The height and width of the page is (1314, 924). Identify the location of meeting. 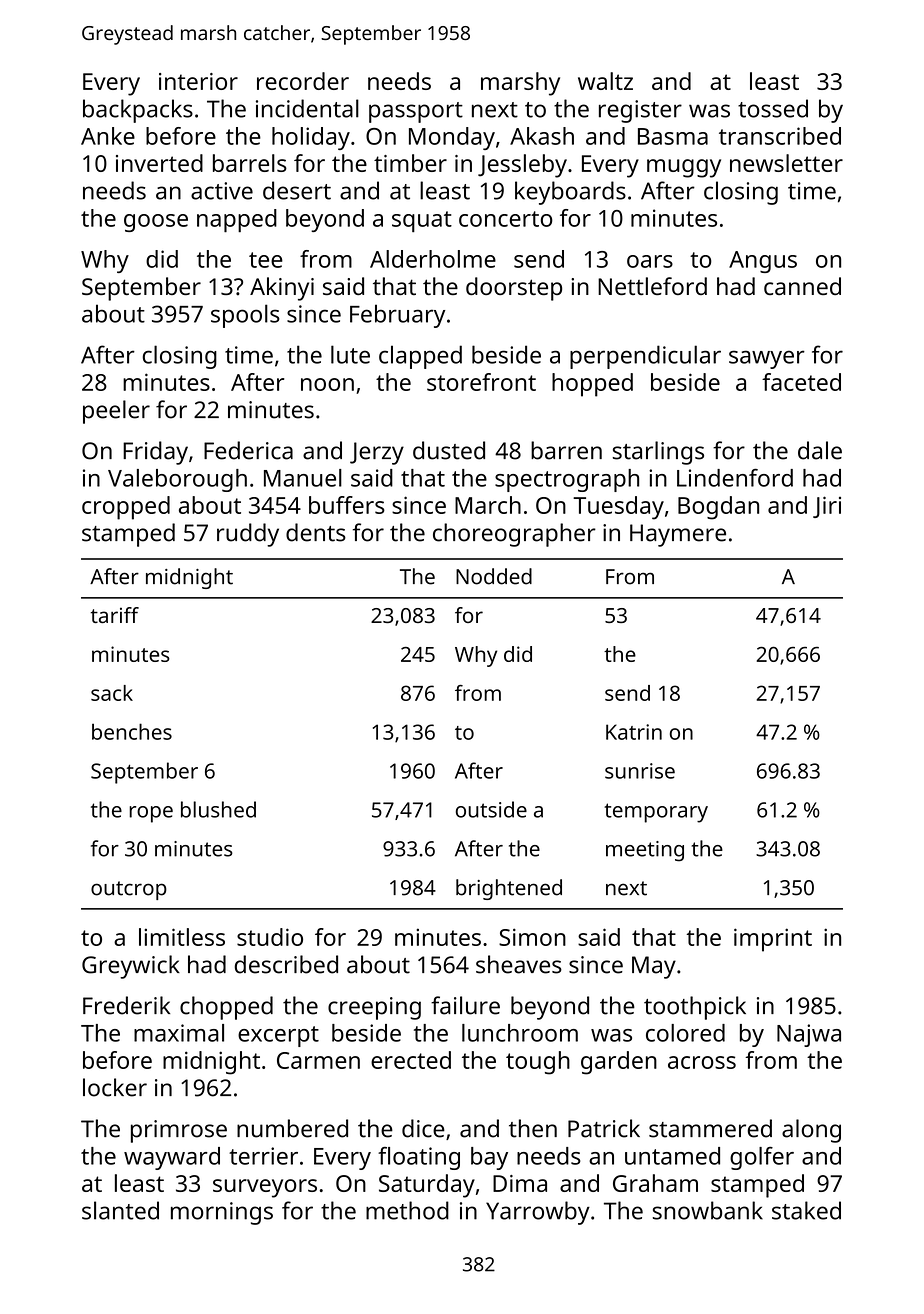
(645, 851).
